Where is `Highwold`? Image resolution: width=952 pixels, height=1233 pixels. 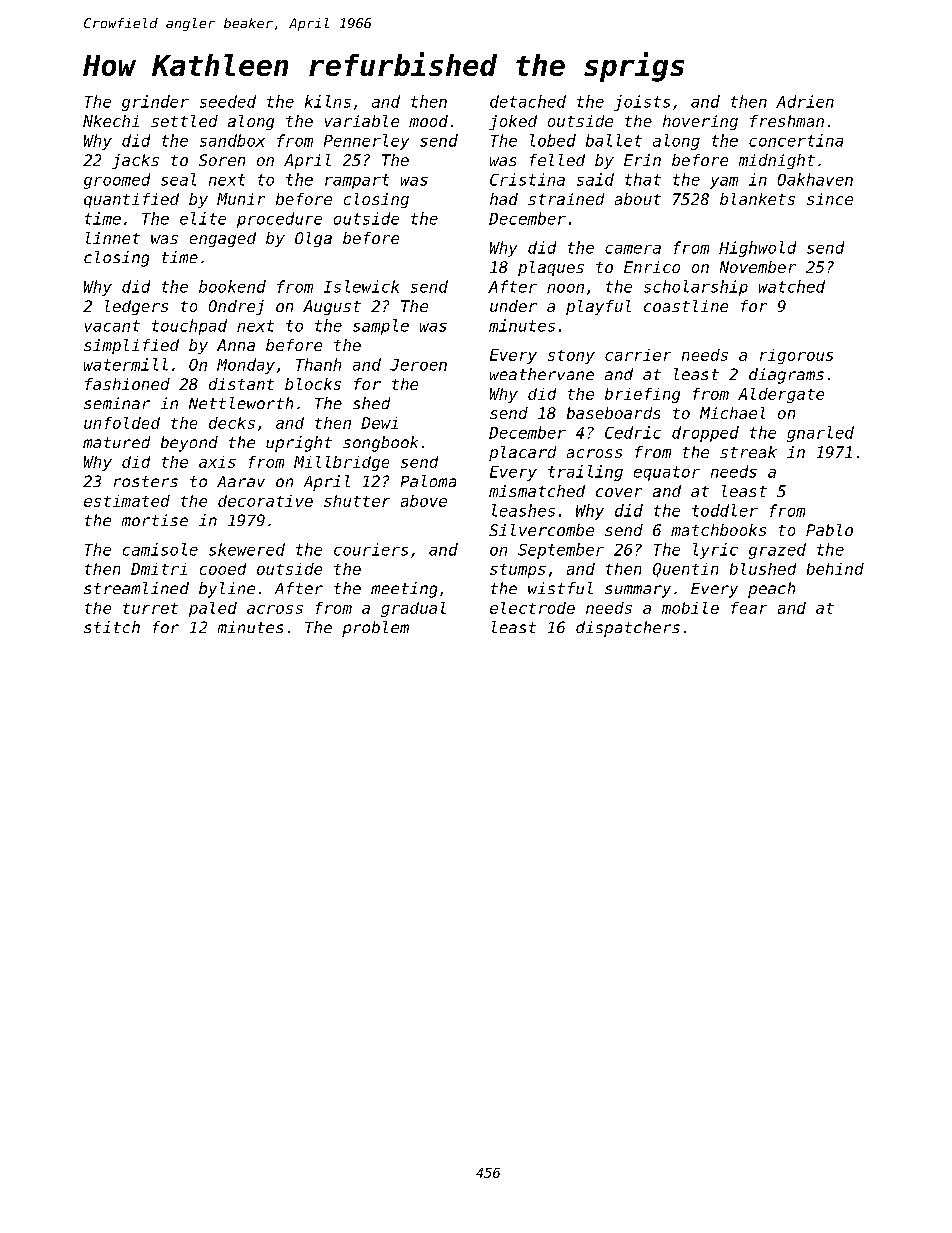
Highwold is located at coordinates (757, 249).
